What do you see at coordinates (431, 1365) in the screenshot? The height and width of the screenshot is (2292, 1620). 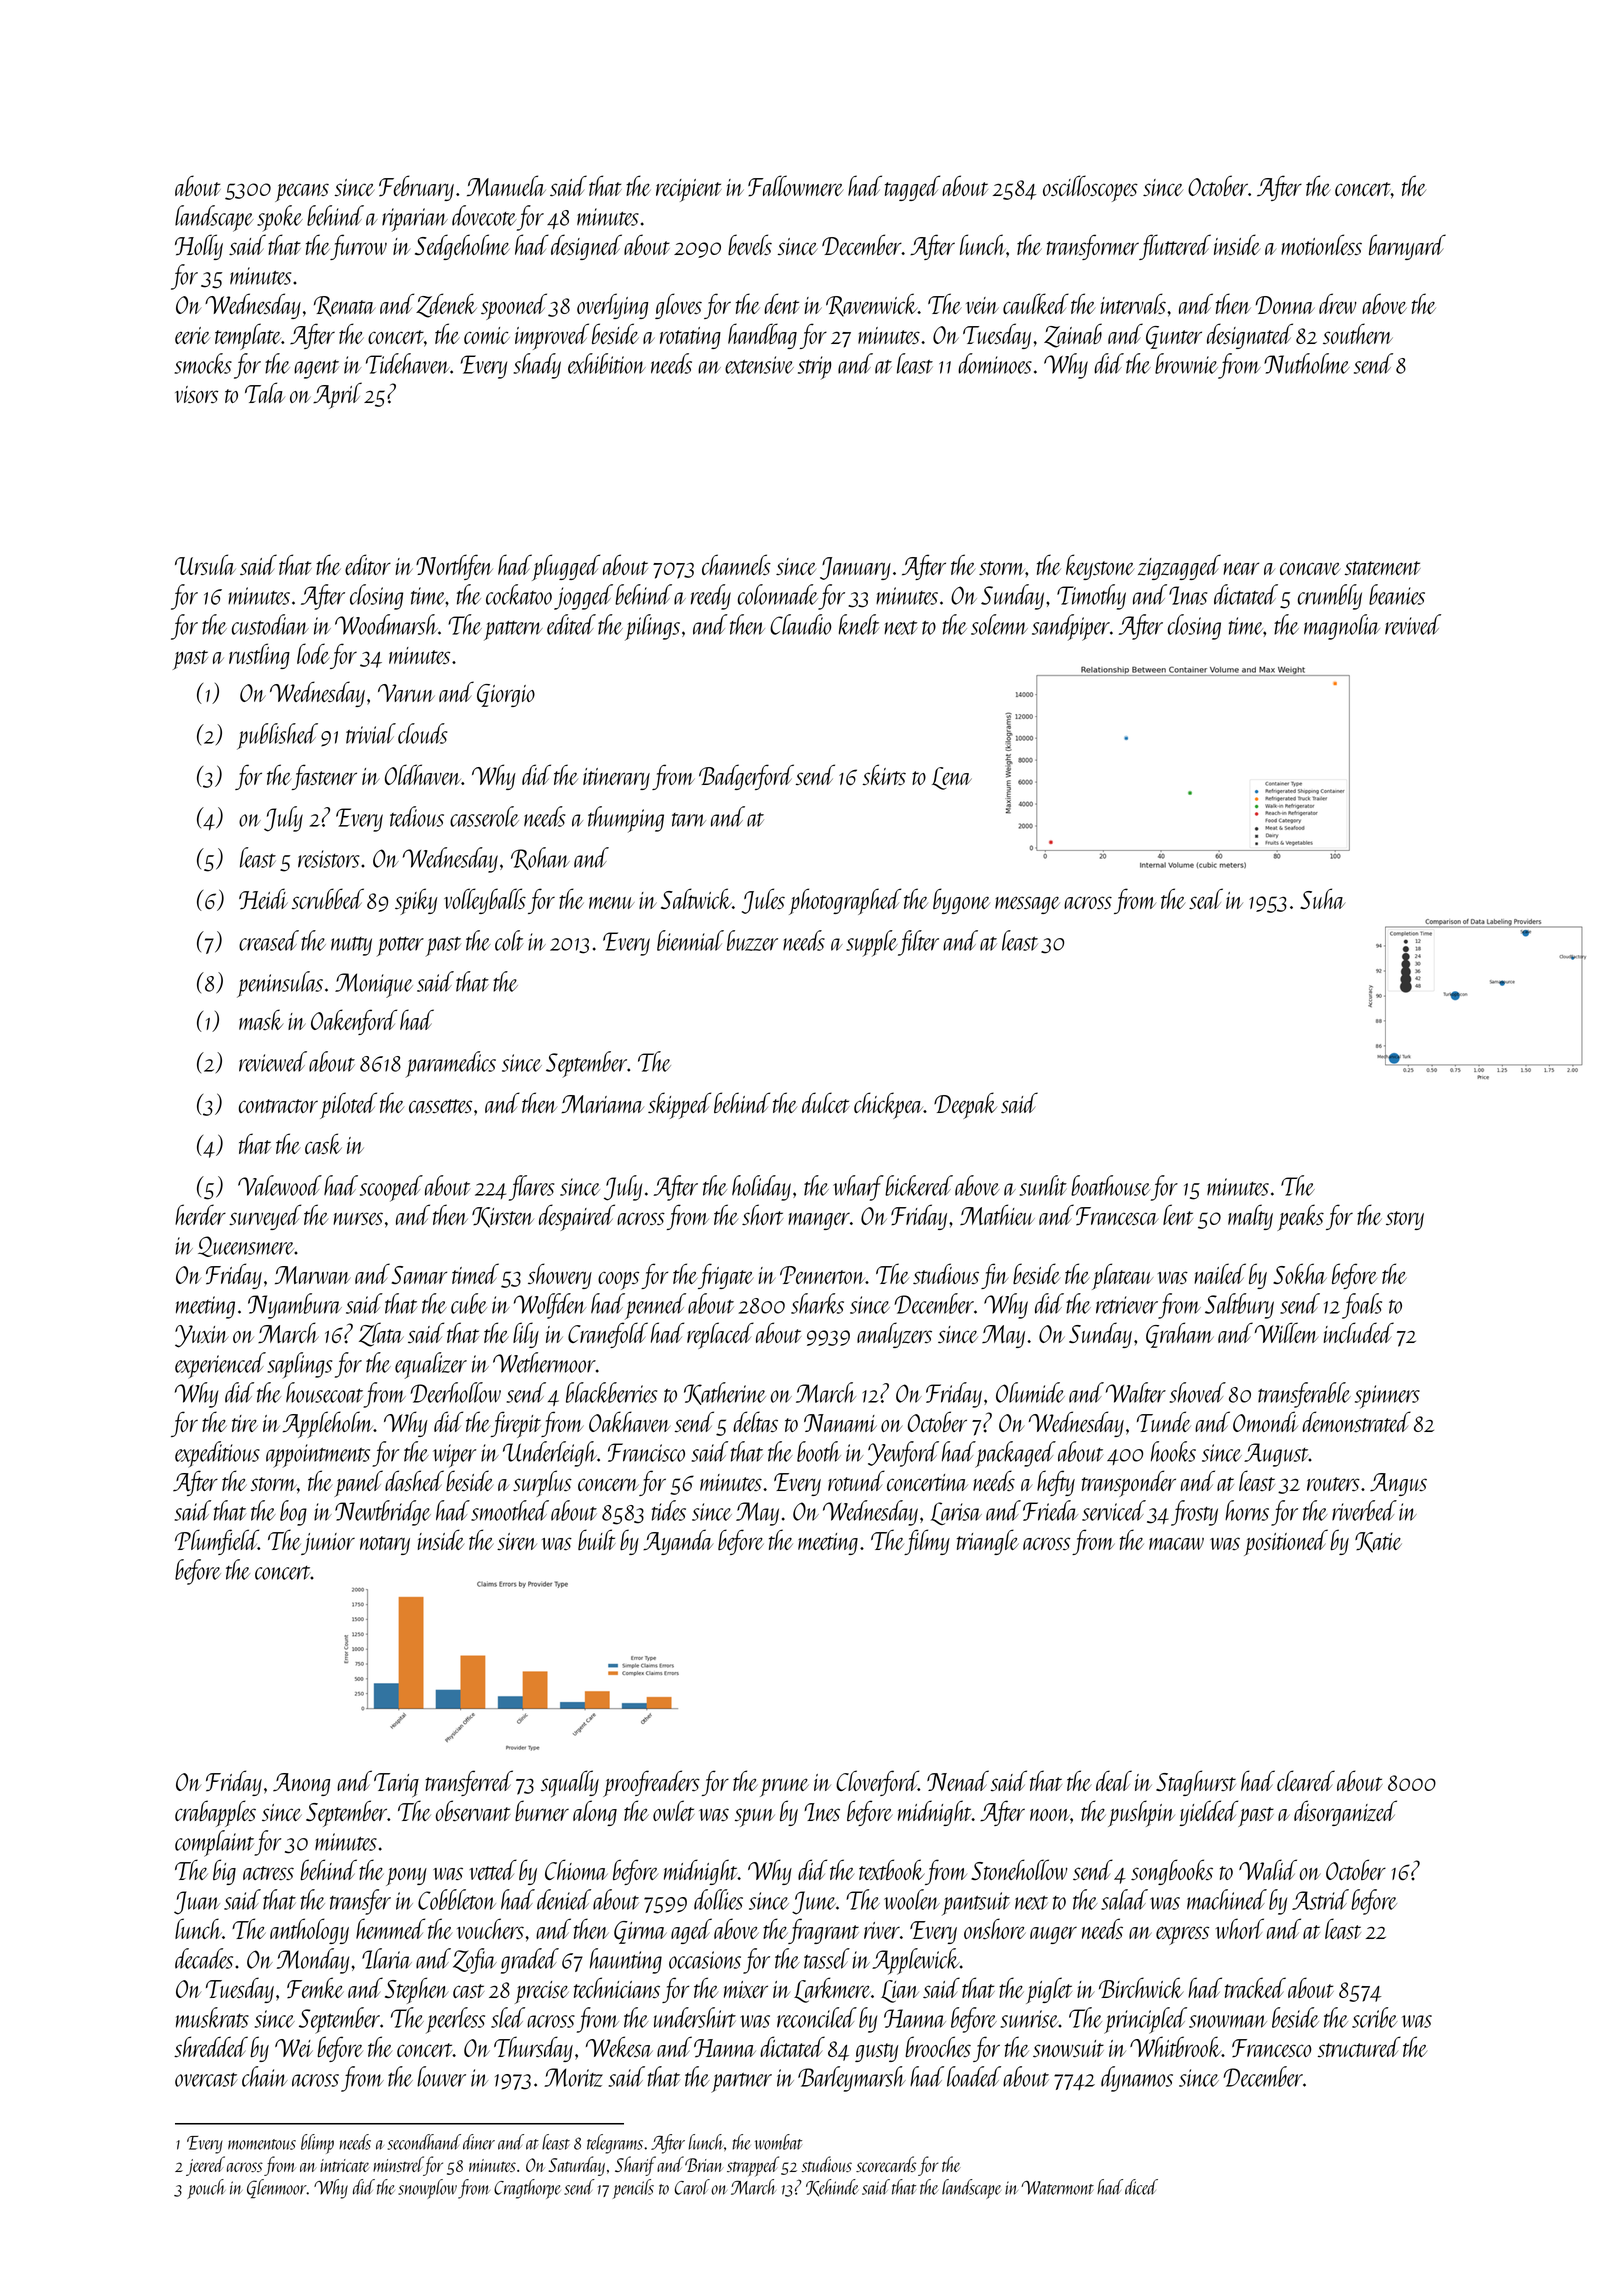 I see `equalizer` at bounding box center [431, 1365].
